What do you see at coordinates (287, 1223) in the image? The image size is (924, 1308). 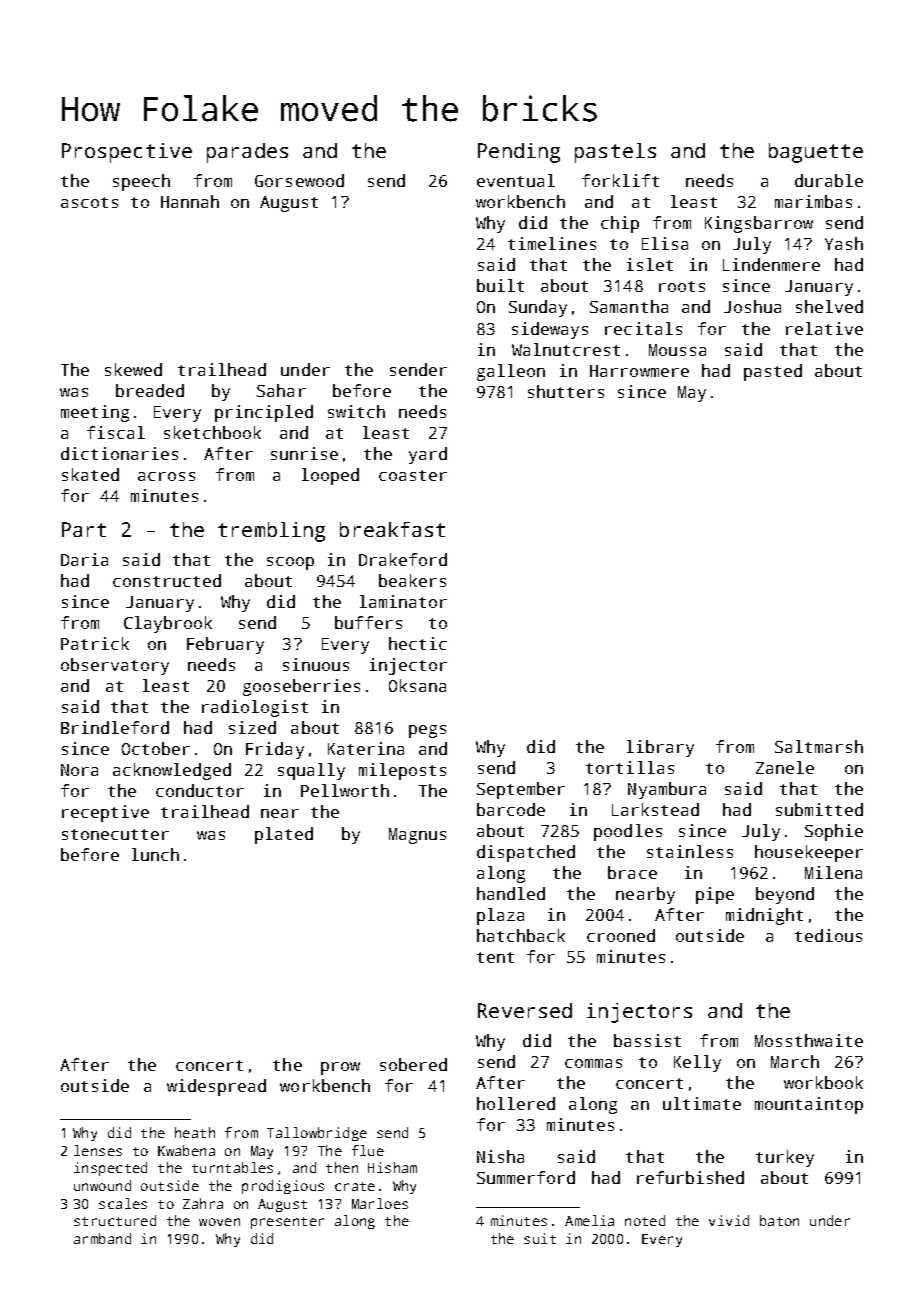 I see `presenter` at bounding box center [287, 1223].
